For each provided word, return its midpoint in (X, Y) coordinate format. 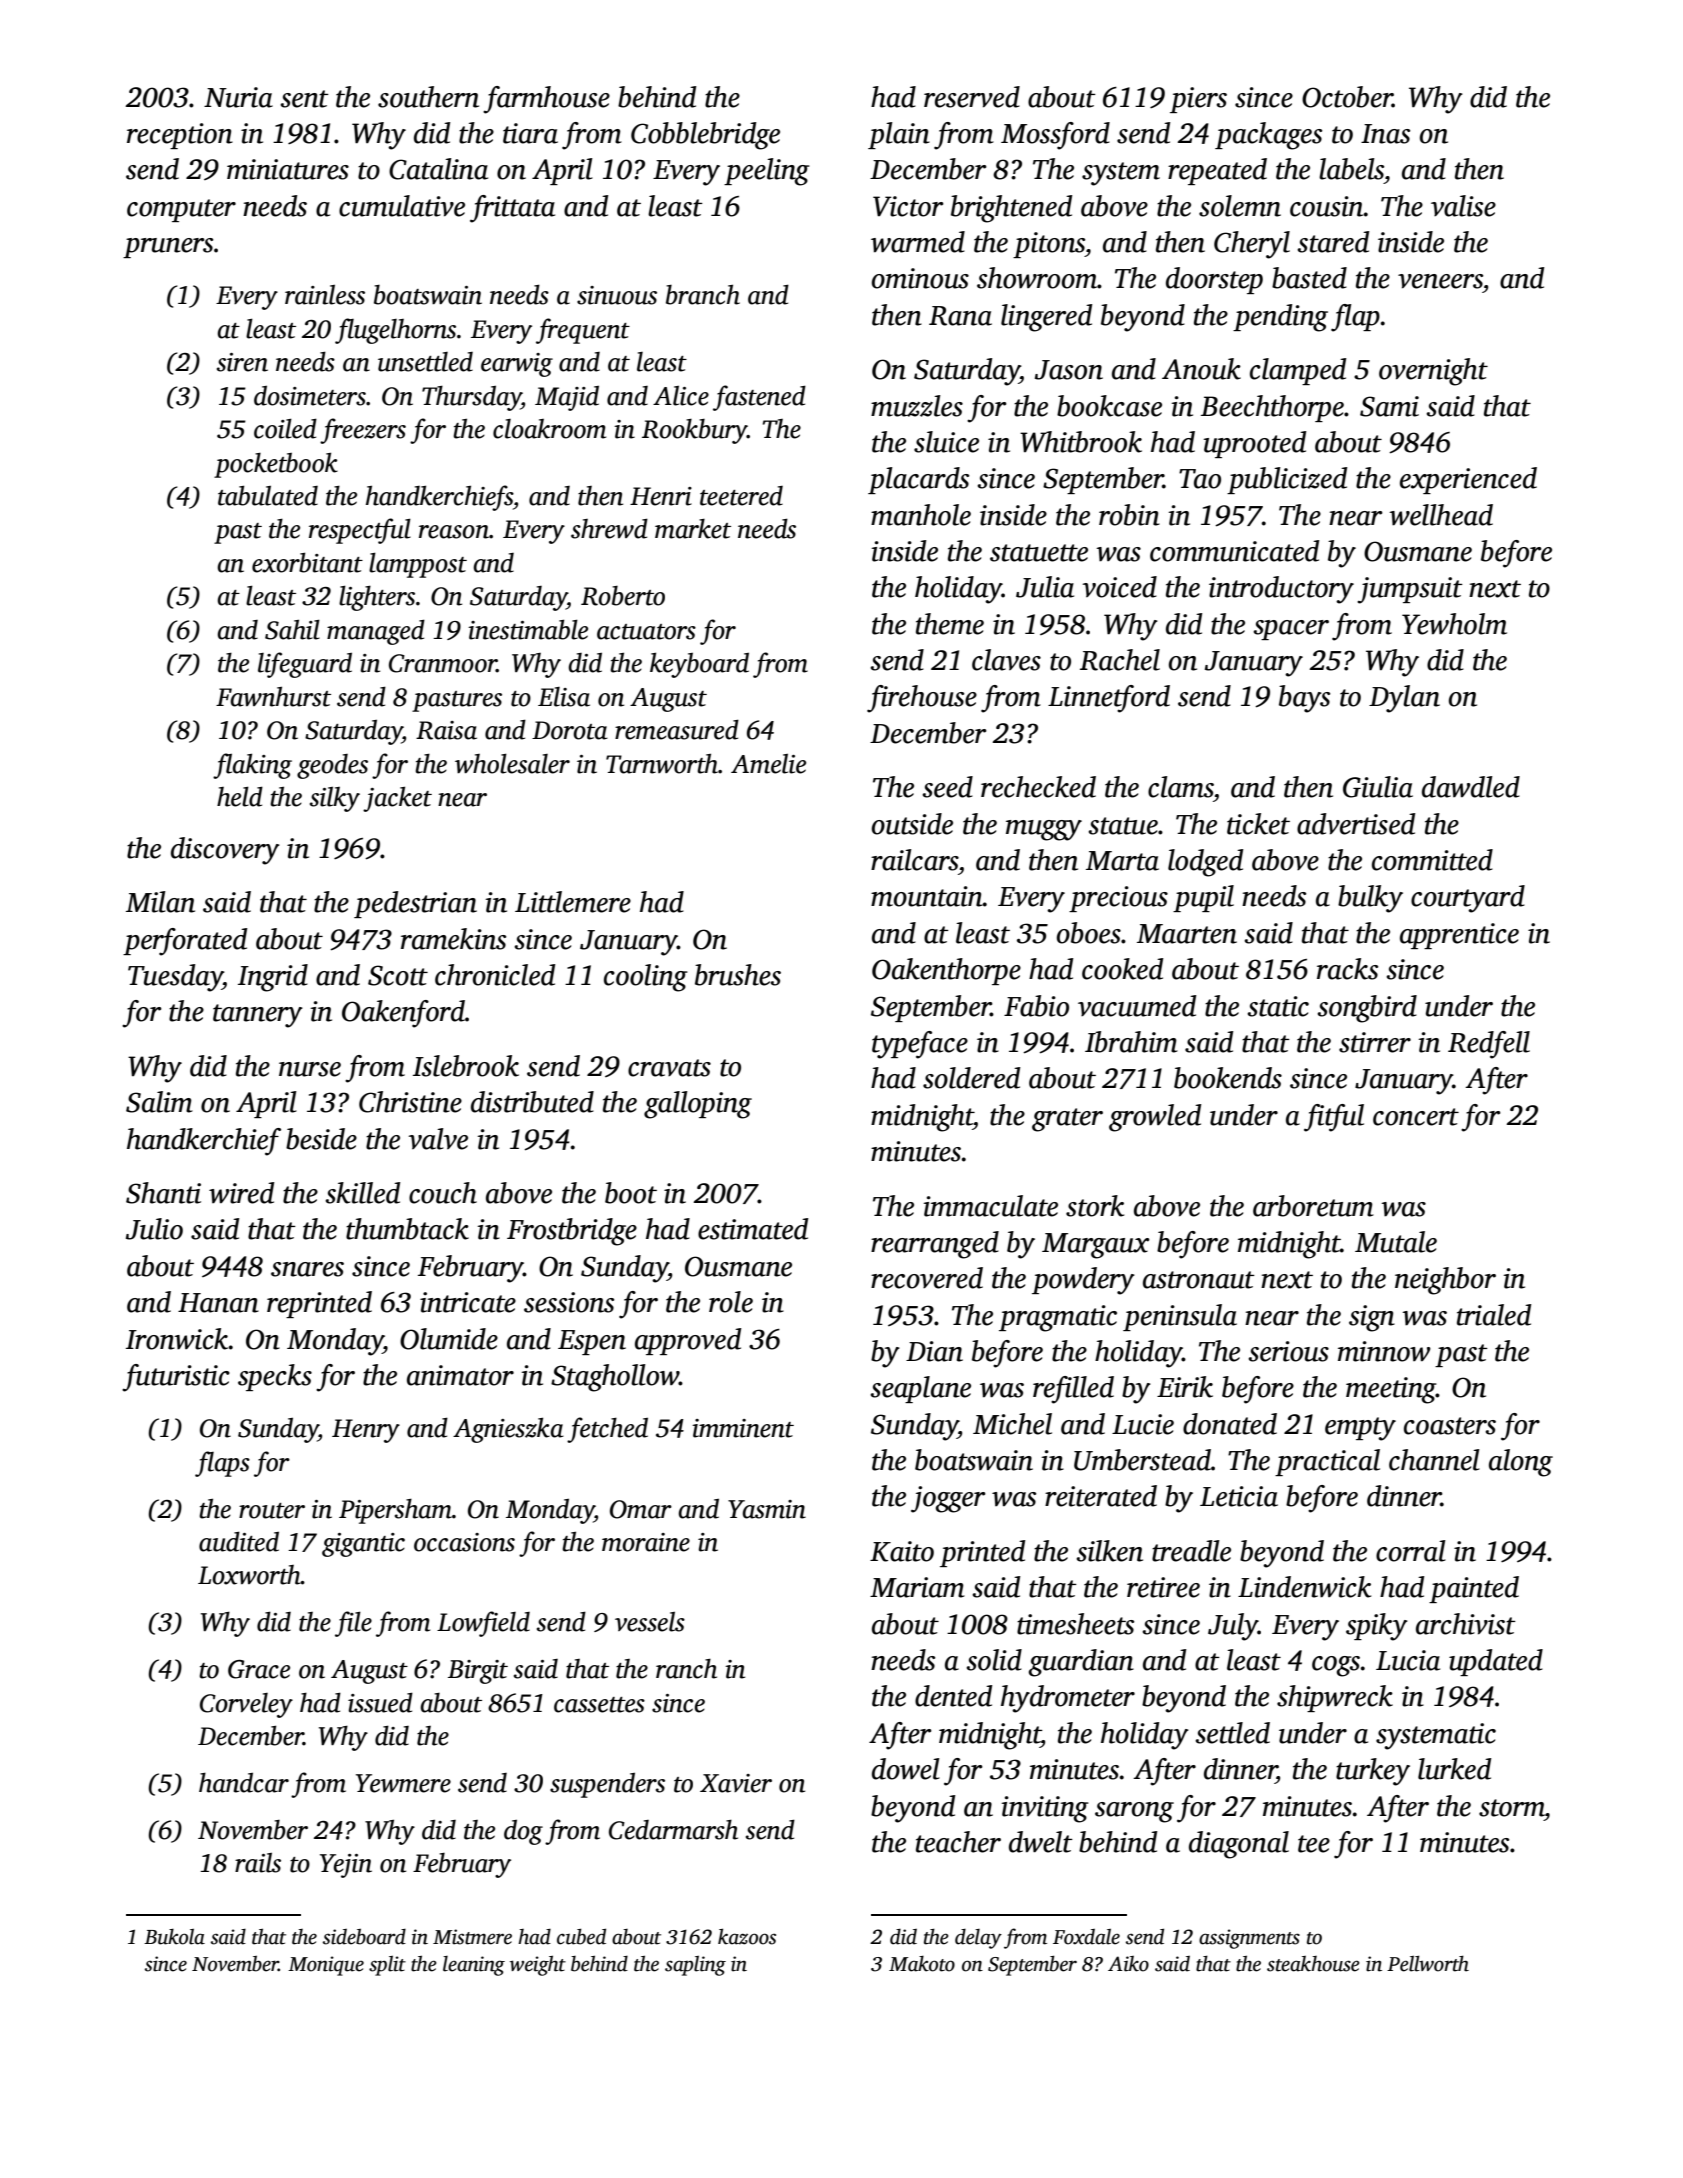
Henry (366, 1431)
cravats (669, 1068)
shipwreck (1335, 1698)
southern (428, 97)
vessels (650, 1622)
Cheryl (1252, 245)
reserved (972, 97)
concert (1416, 1117)
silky (335, 799)
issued (380, 1702)
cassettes (599, 1705)
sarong (1134, 1812)
